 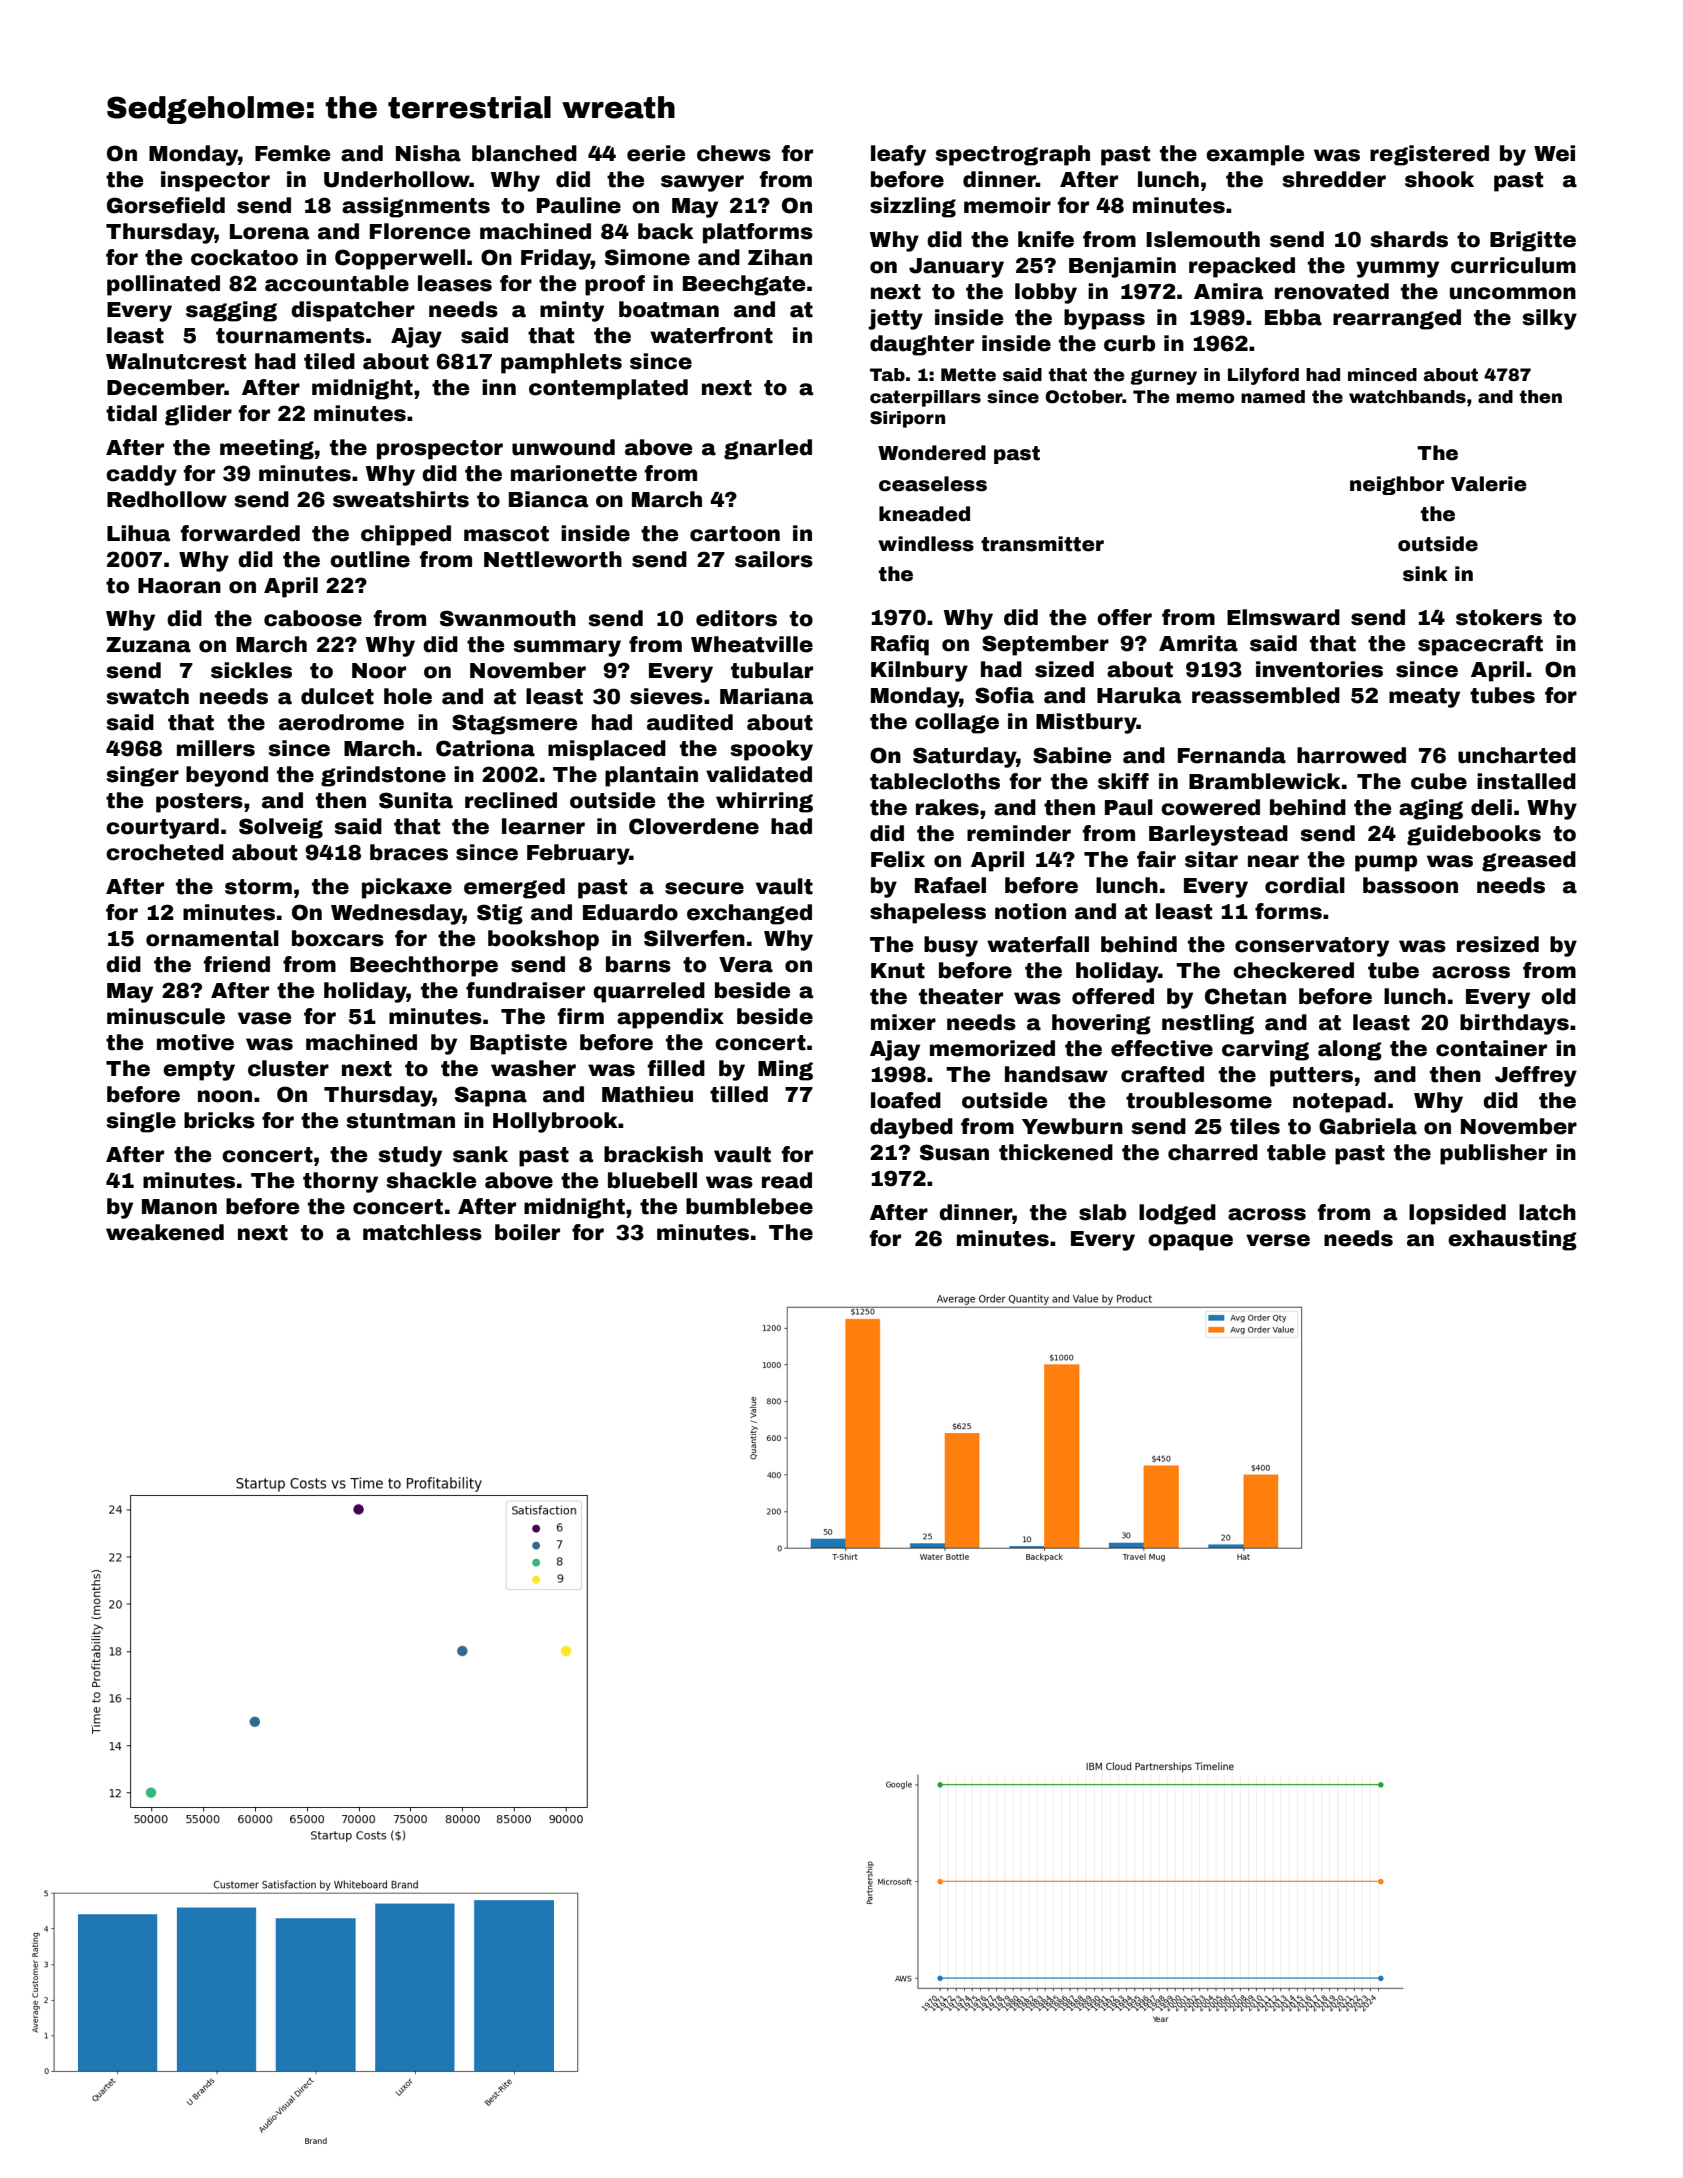 What do you see at coordinates (292, 153) in the image?
I see `Femke` at bounding box center [292, 153].
